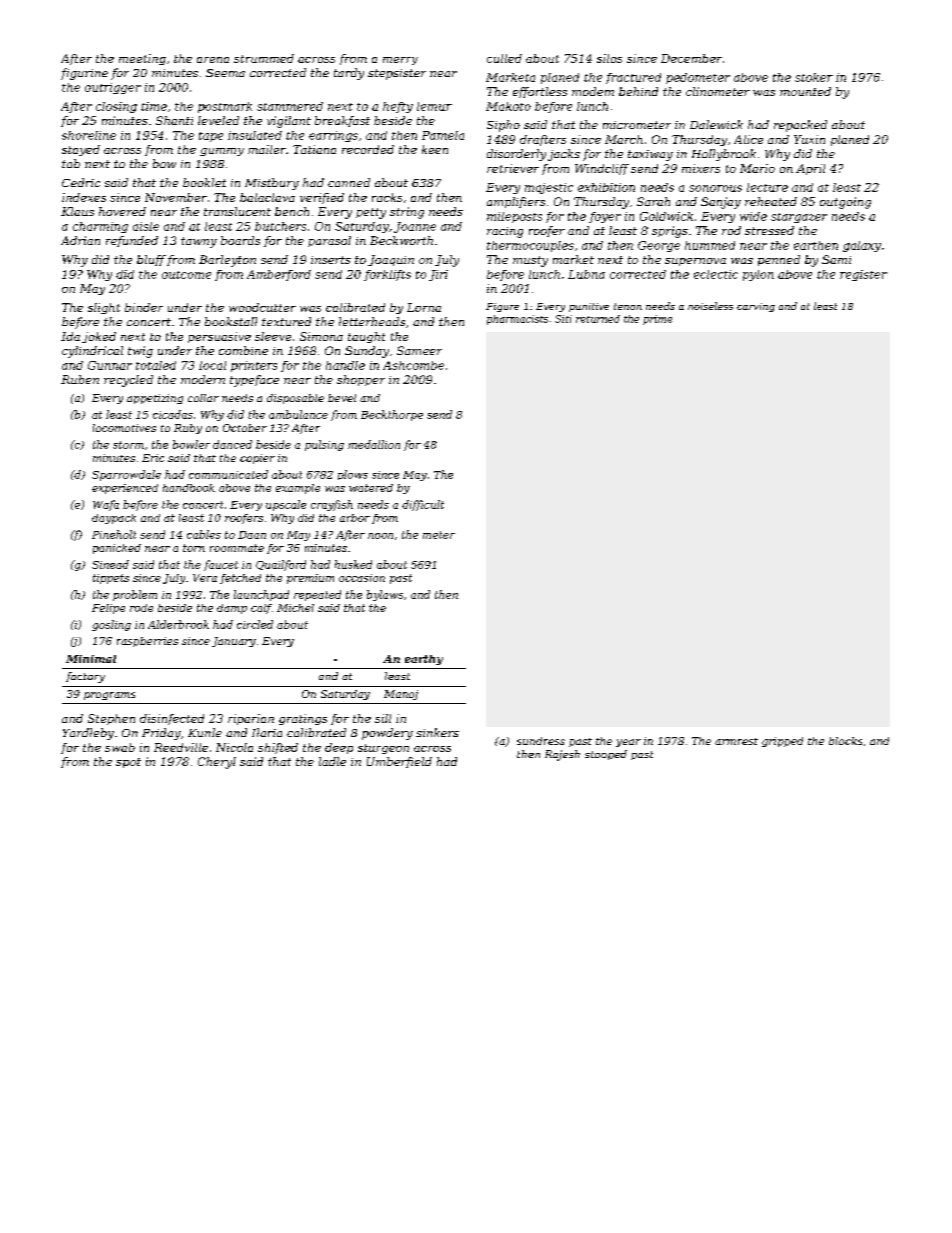  Describe the element at coordinates (124, 428) in the image. I see `locomotives` at that location.
